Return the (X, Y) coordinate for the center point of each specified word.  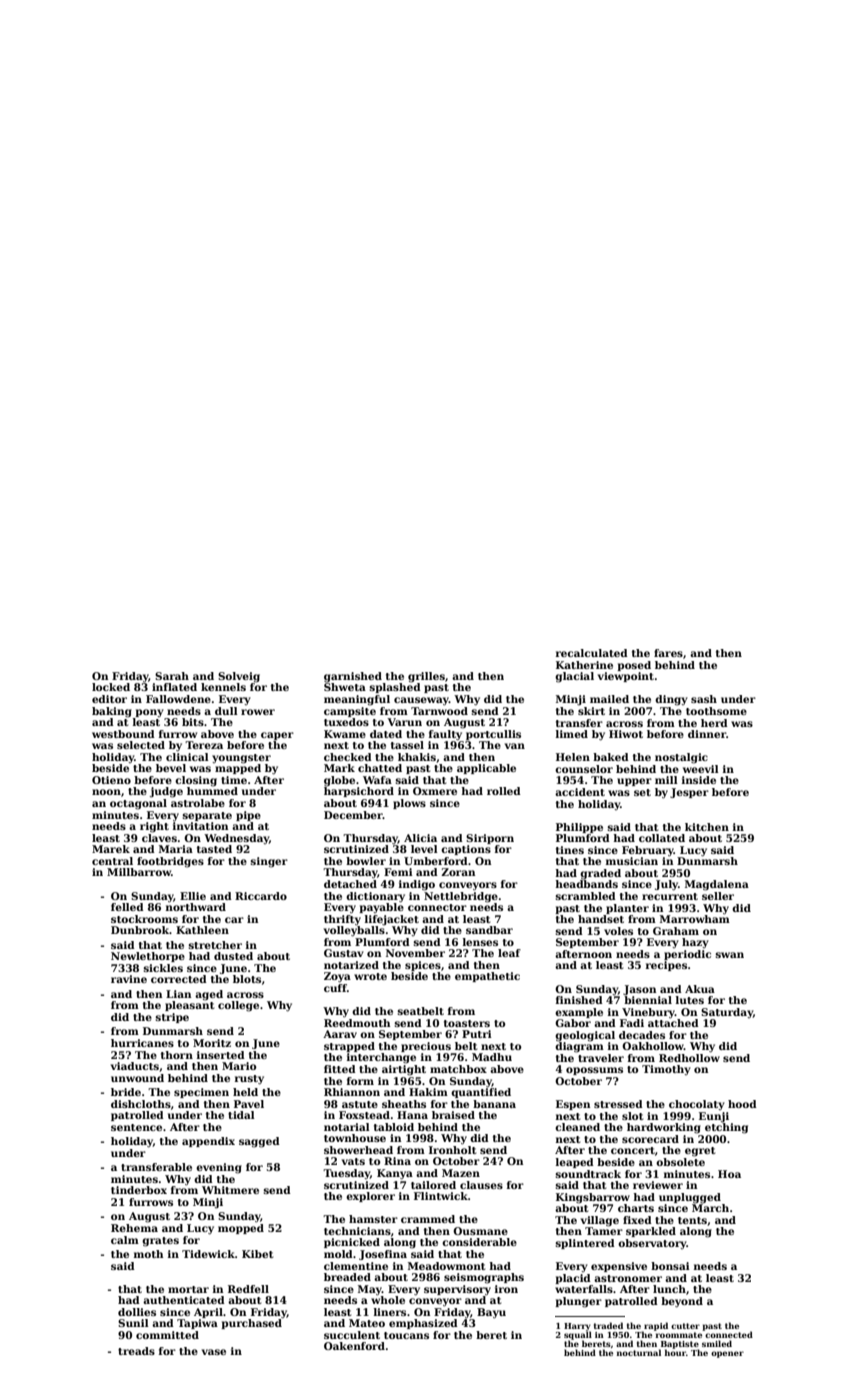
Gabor (573, 1023)
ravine (129, 979)
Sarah (172, 676)
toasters (467, 1023)
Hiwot (626, 734)
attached (673, 1023)
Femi (398, 872)
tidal (241, 1115)
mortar (188, 1289)
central (112, 861)
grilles (426, 677)
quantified (481, 1093)
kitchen (707, 827)
